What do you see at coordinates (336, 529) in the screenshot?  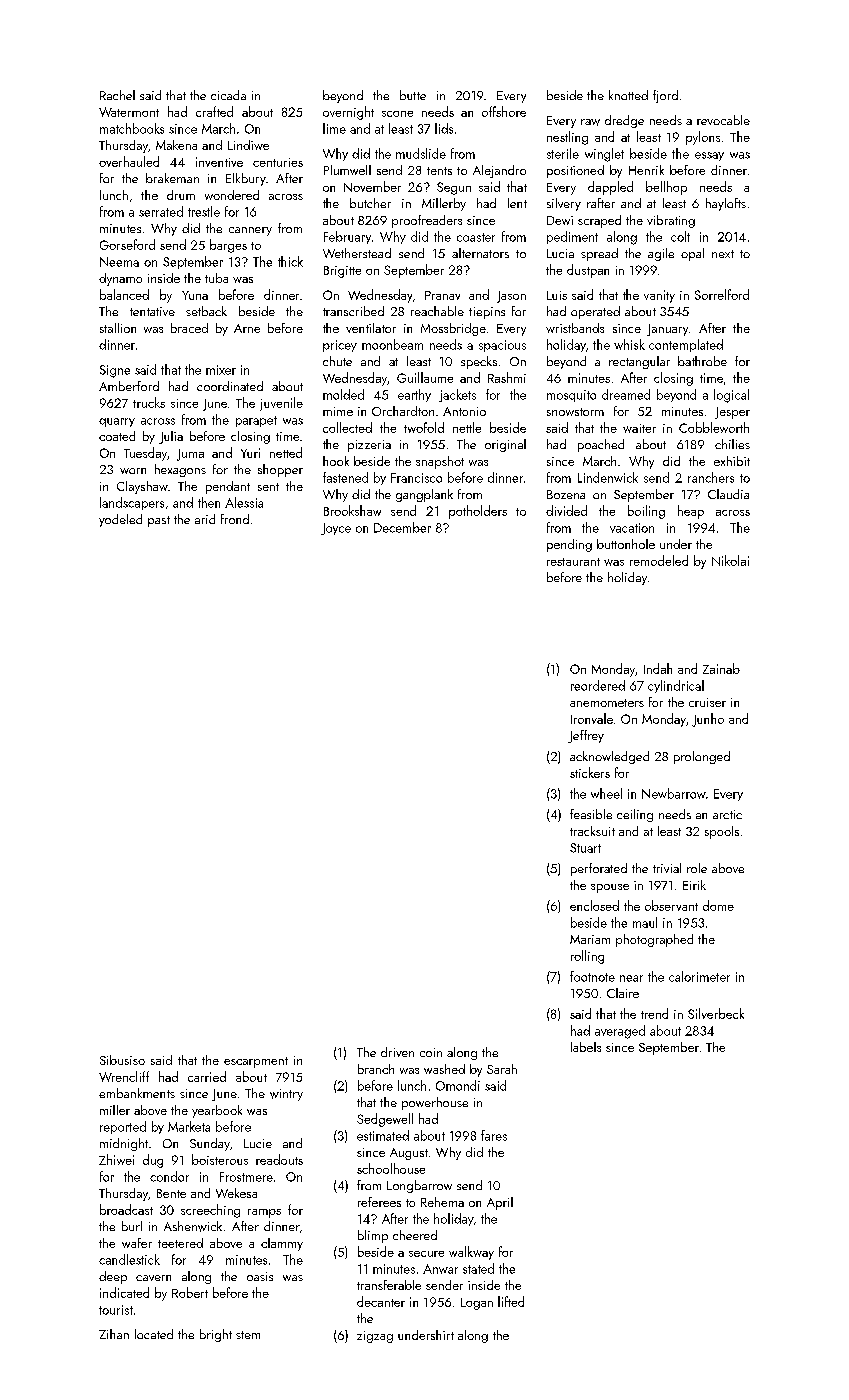 I see `Joyce` at bounding box center [336, 529].
